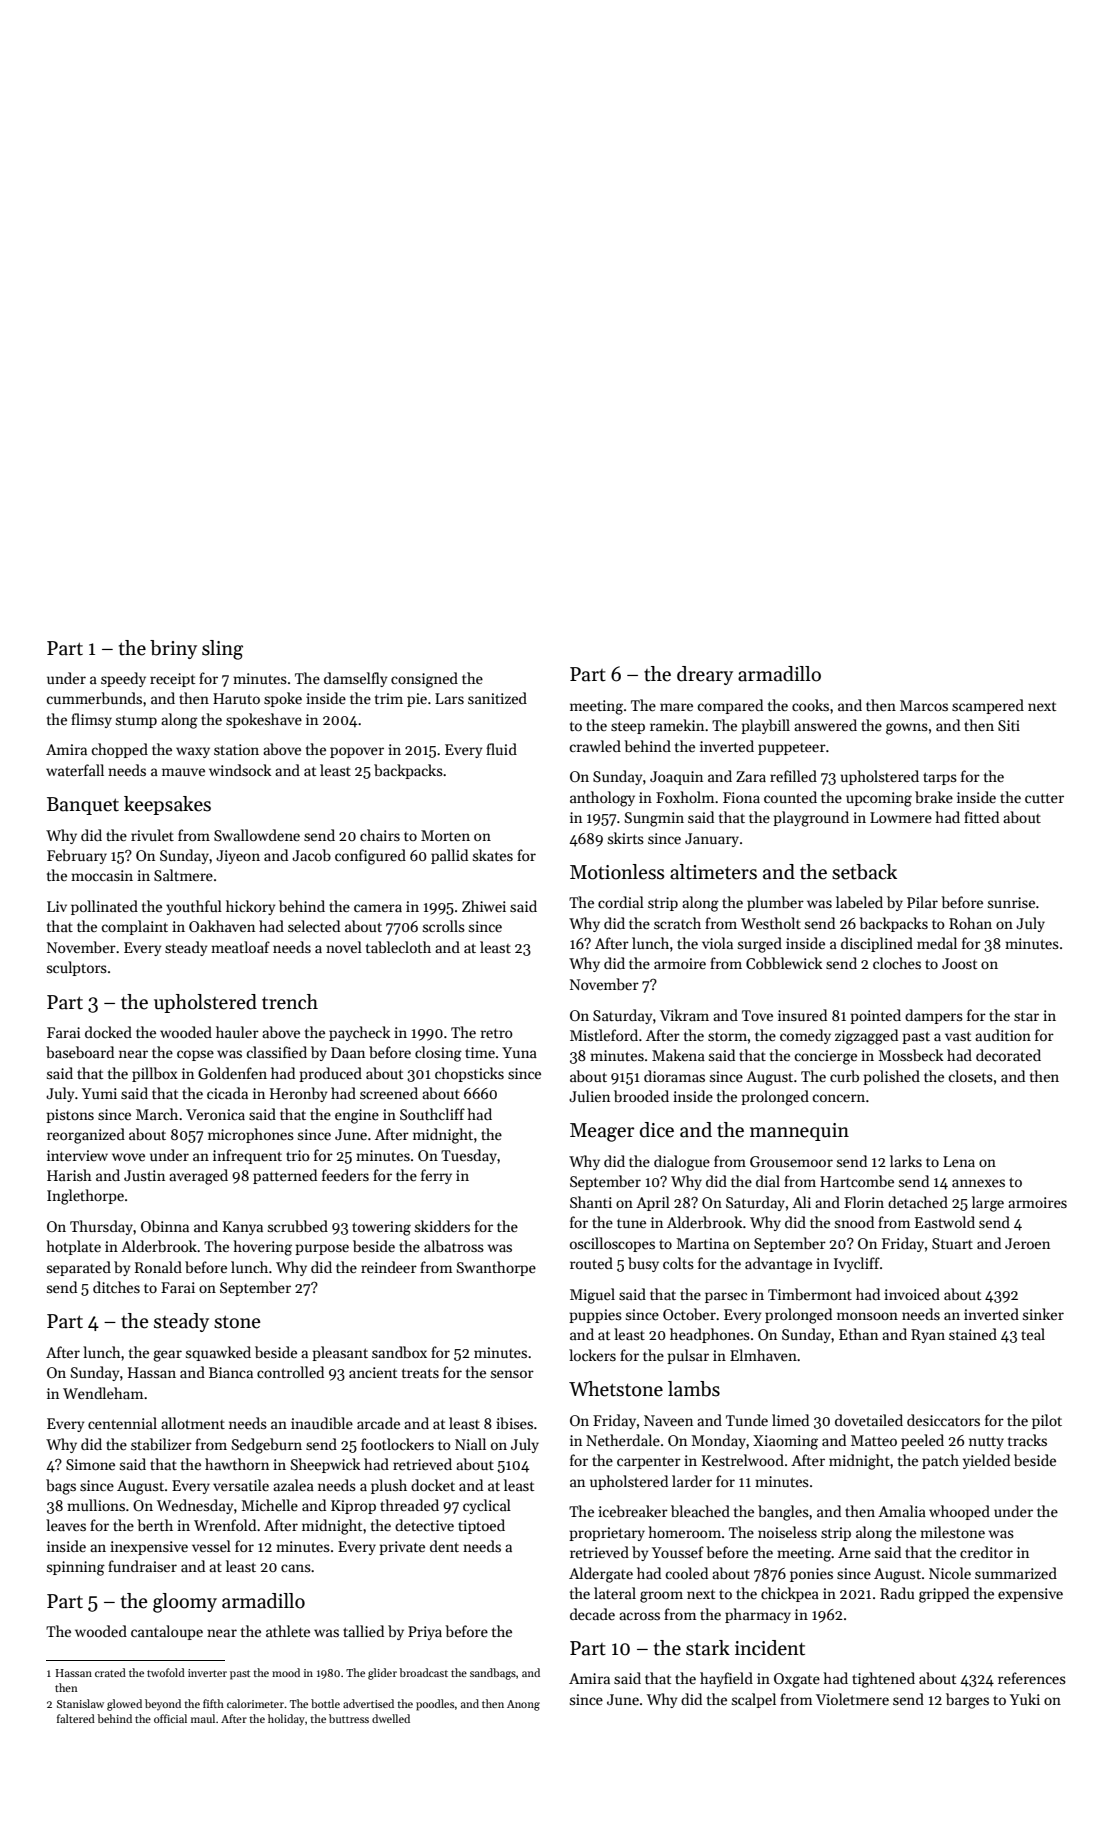  What do you see at coordinates (155, 1525) in the screenshot?
I see `berth` at bounding box center [155, 1525].
